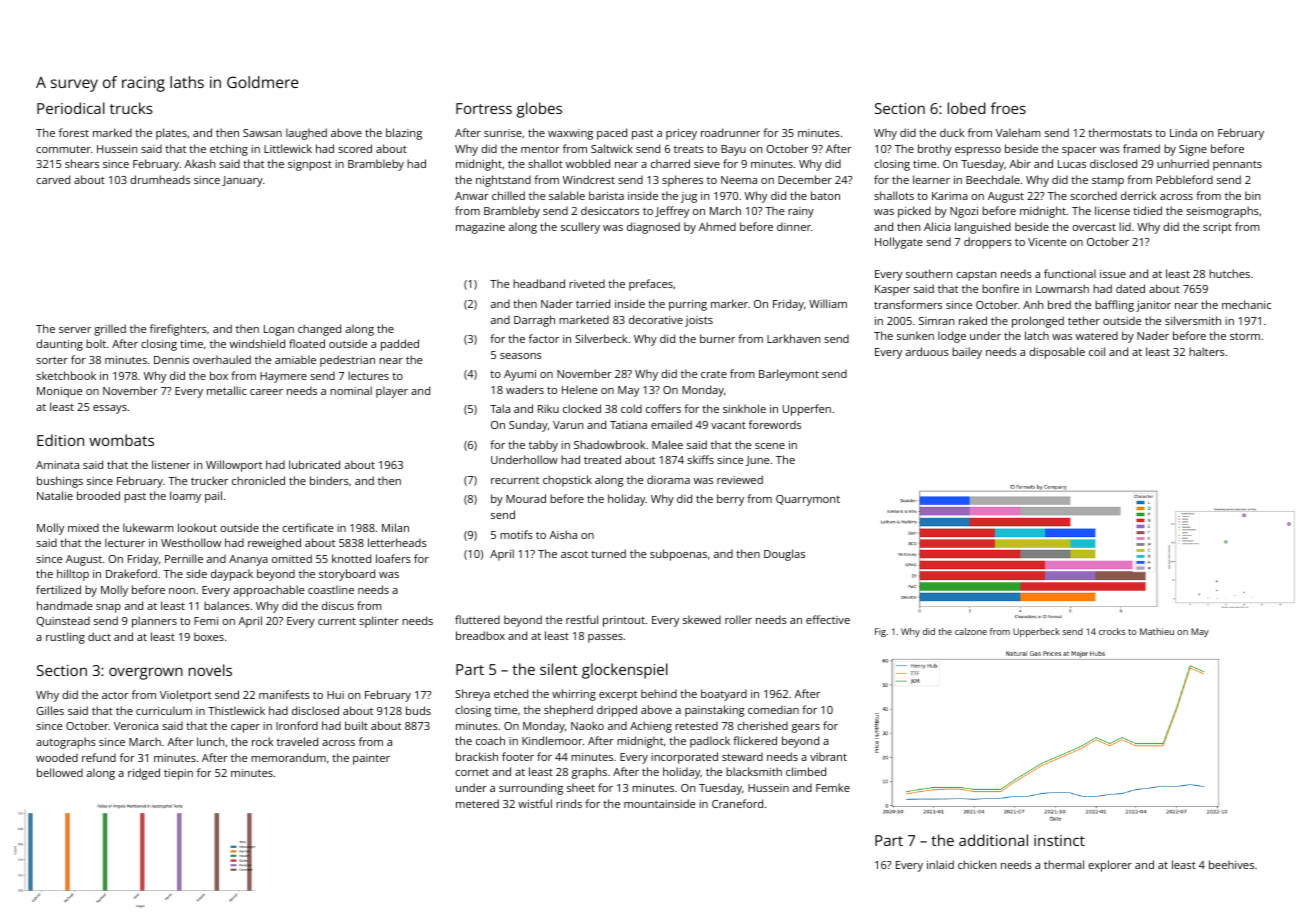 This screenshot has height=924, width=1308. I want to click on metered, so click(477, 803).
